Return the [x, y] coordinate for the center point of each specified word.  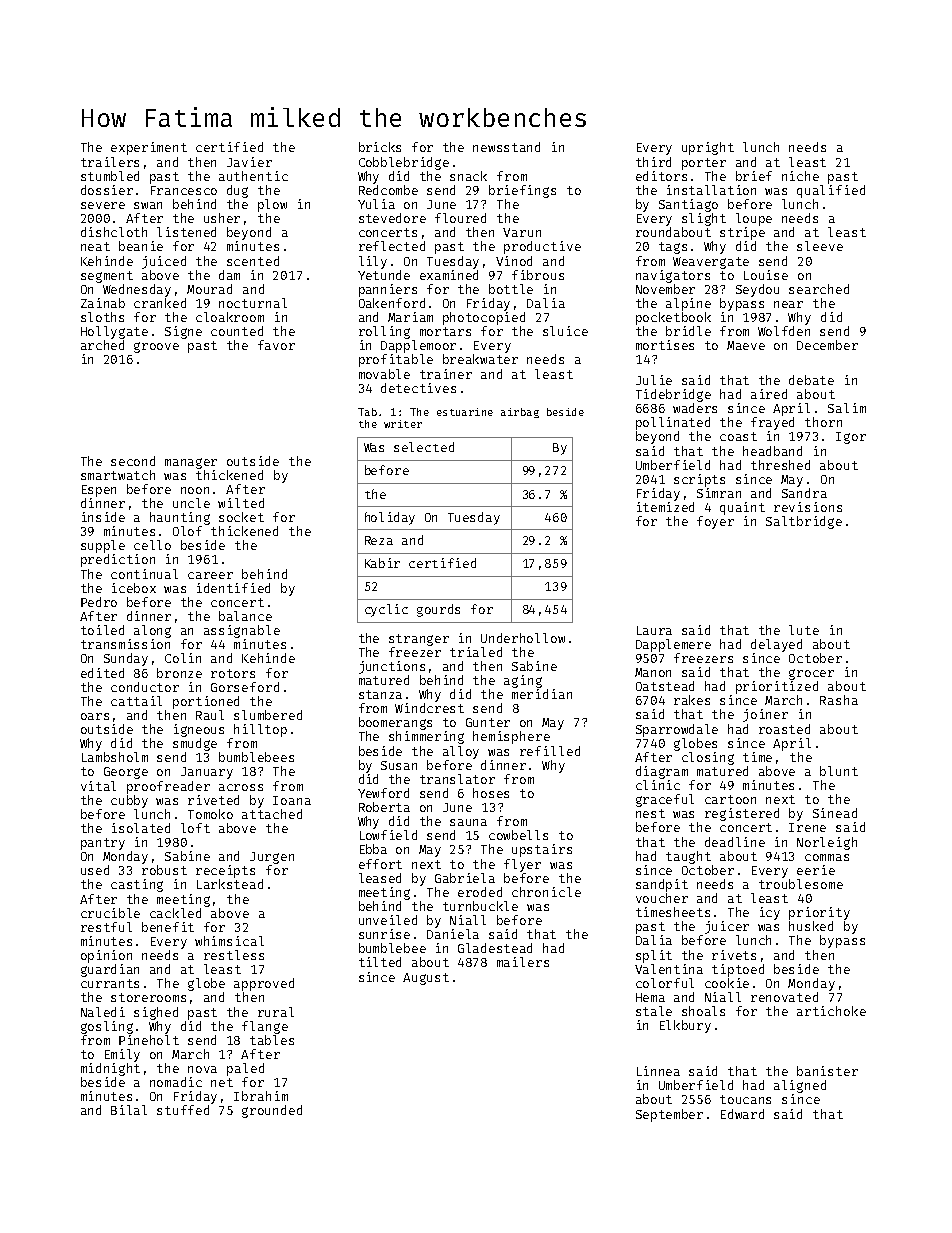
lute [804, 630]
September [669, 1115]
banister [827, 1071]
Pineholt [149, 1040]
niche [800, 176]
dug [237, 191]
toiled [102, 630]
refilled [550, 751]
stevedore [392, 218]
